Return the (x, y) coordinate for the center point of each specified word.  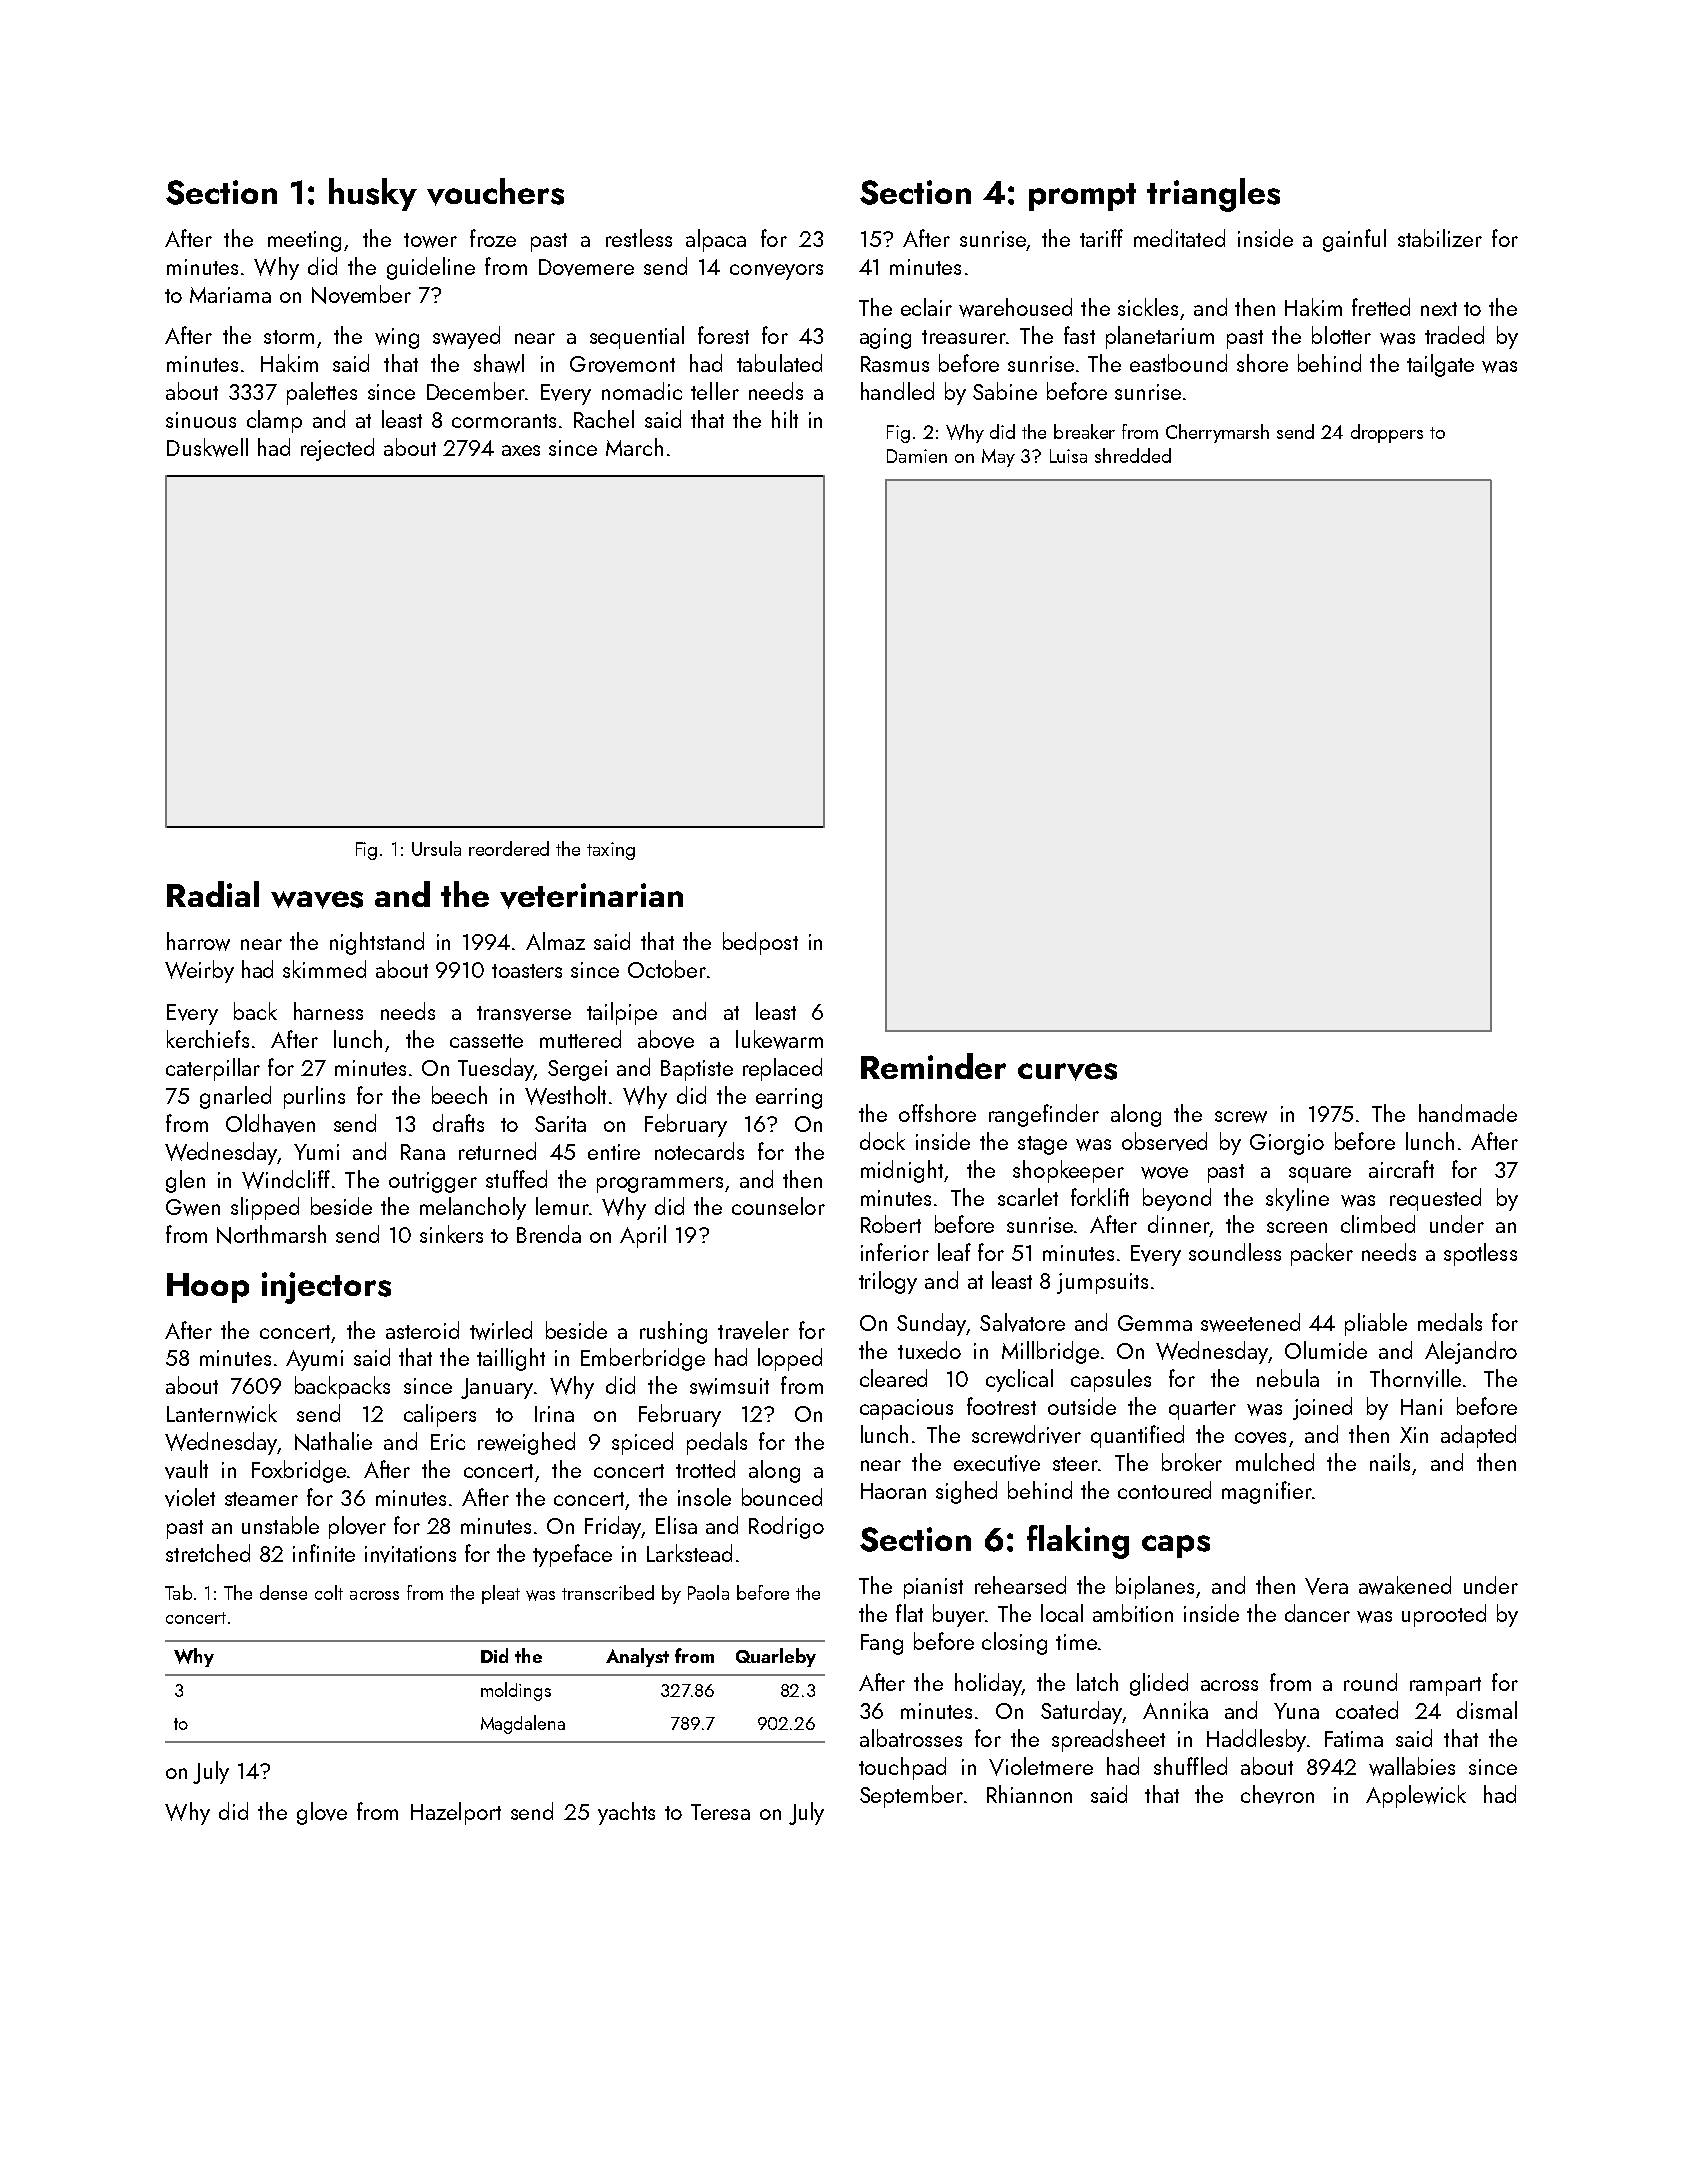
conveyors (776, 272)
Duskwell (207, 447)
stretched (208, 1553)
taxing (611, 851)
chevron (1277, 1794)
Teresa (720, 1812)
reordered (509, 848)
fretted (1381, 307)
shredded (1133, 455)
